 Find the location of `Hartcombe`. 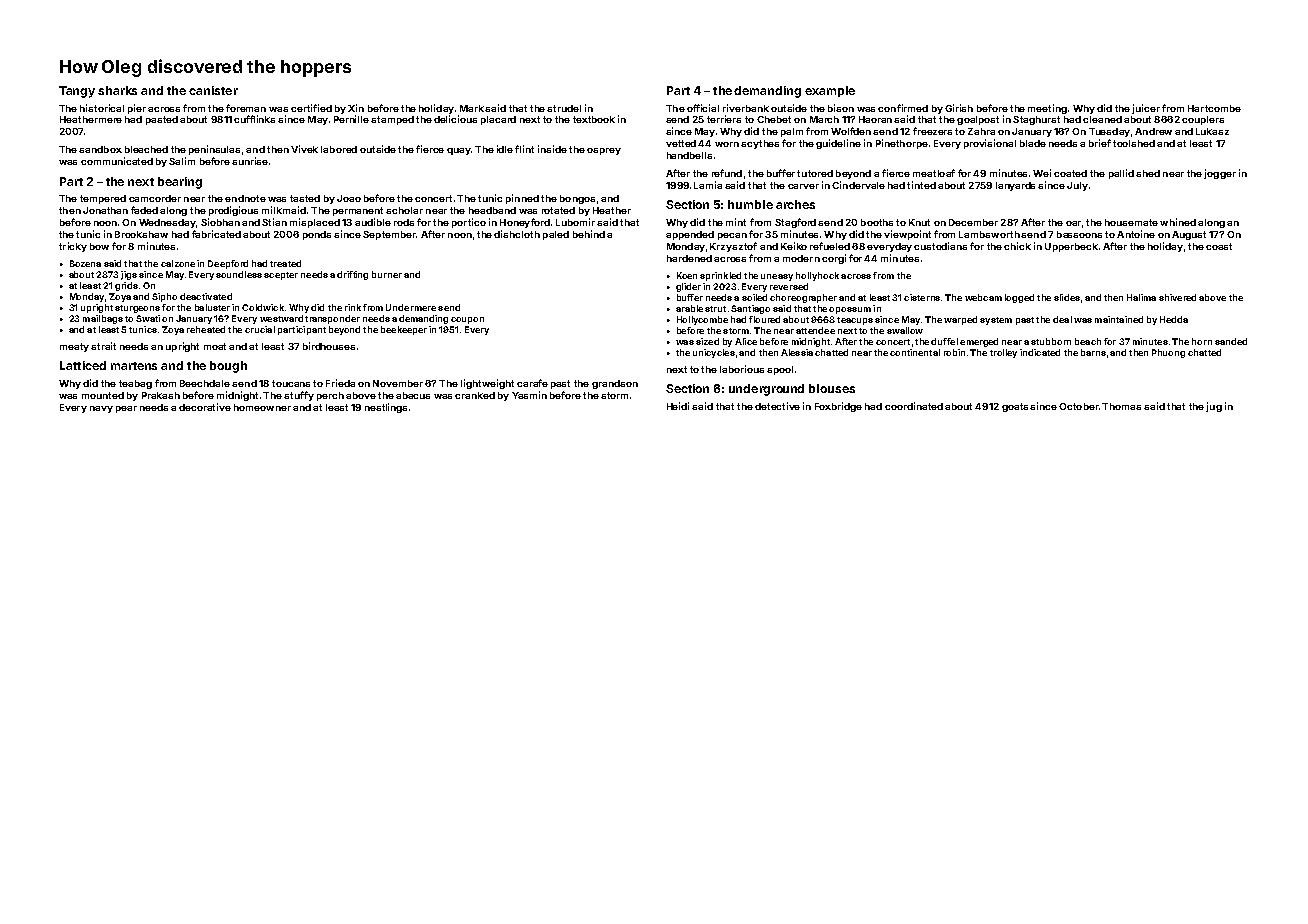

Hartcombe is located at coordinates (1214, 108).
